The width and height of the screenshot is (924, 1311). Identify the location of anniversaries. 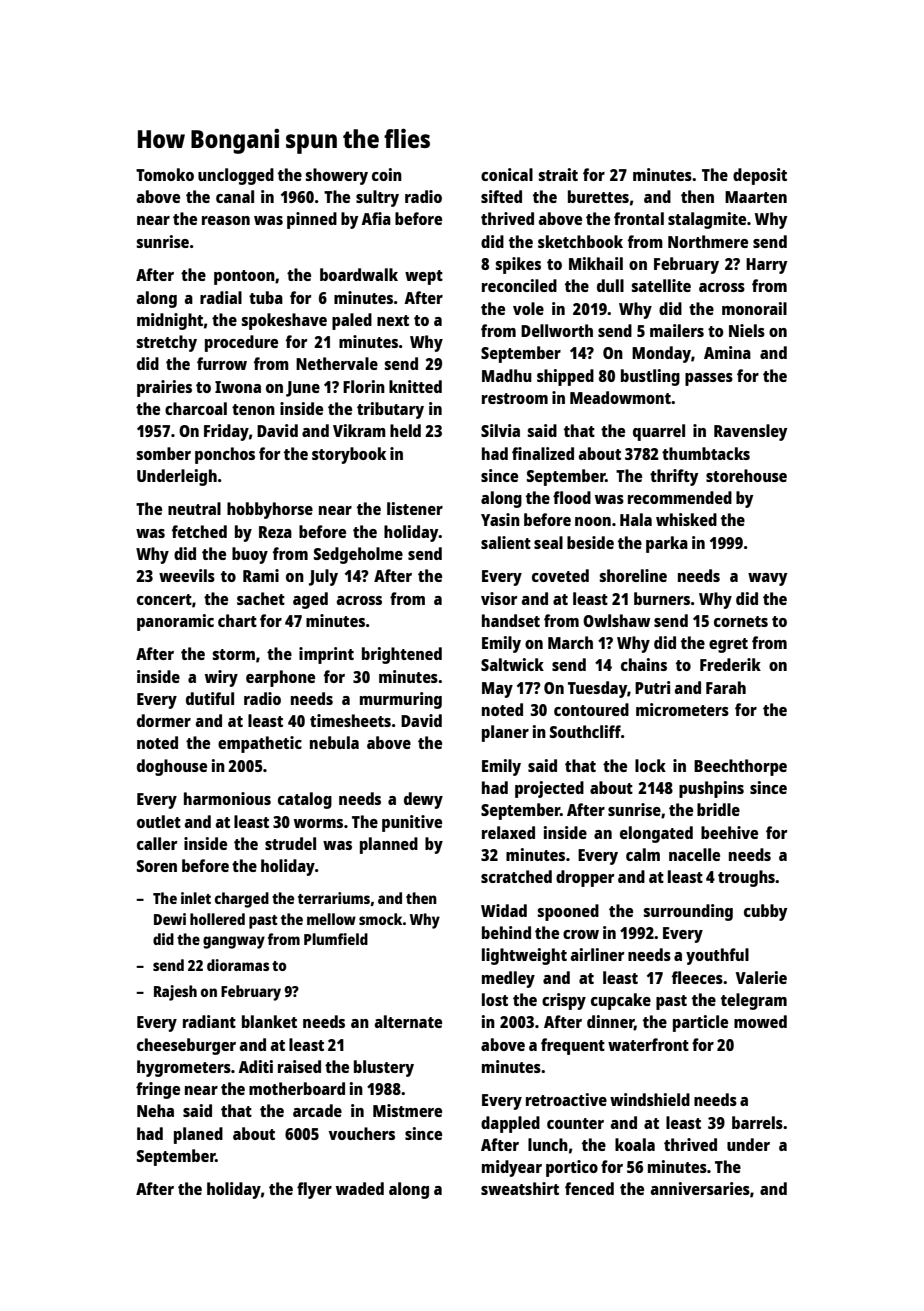
(700, 1188).
